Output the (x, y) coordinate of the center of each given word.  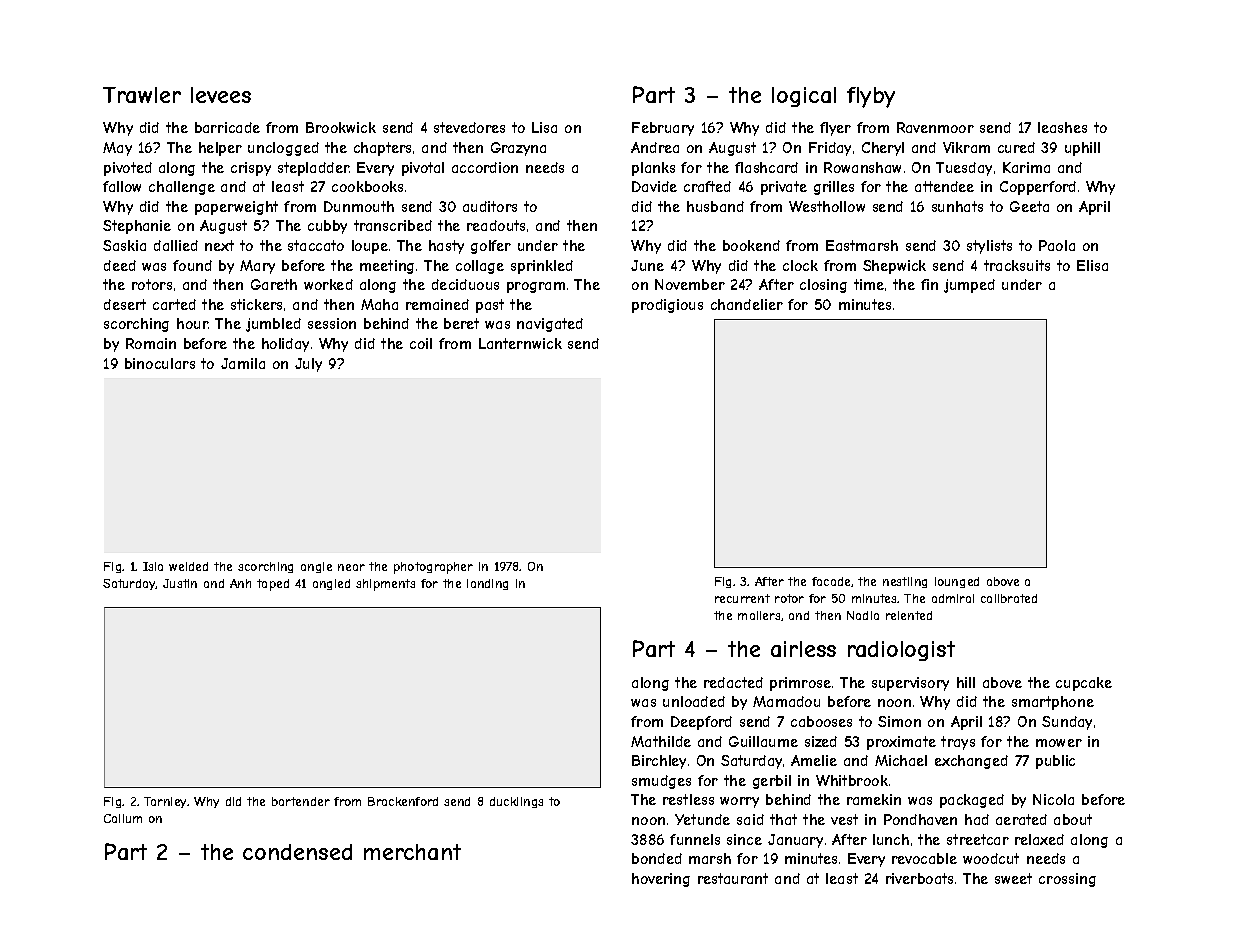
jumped (969, 286)
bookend (751, 245)
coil (421, 343)
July (308, 365)
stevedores (469, 127)
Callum (123, 818)
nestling (905, 582)
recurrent (742, 598)
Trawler (142, 95)
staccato (316, 245)
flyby (871, 97)
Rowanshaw (862, 167)
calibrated (1009, 598)
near (351, 567)
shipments (385, 585)
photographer (433, 568)
